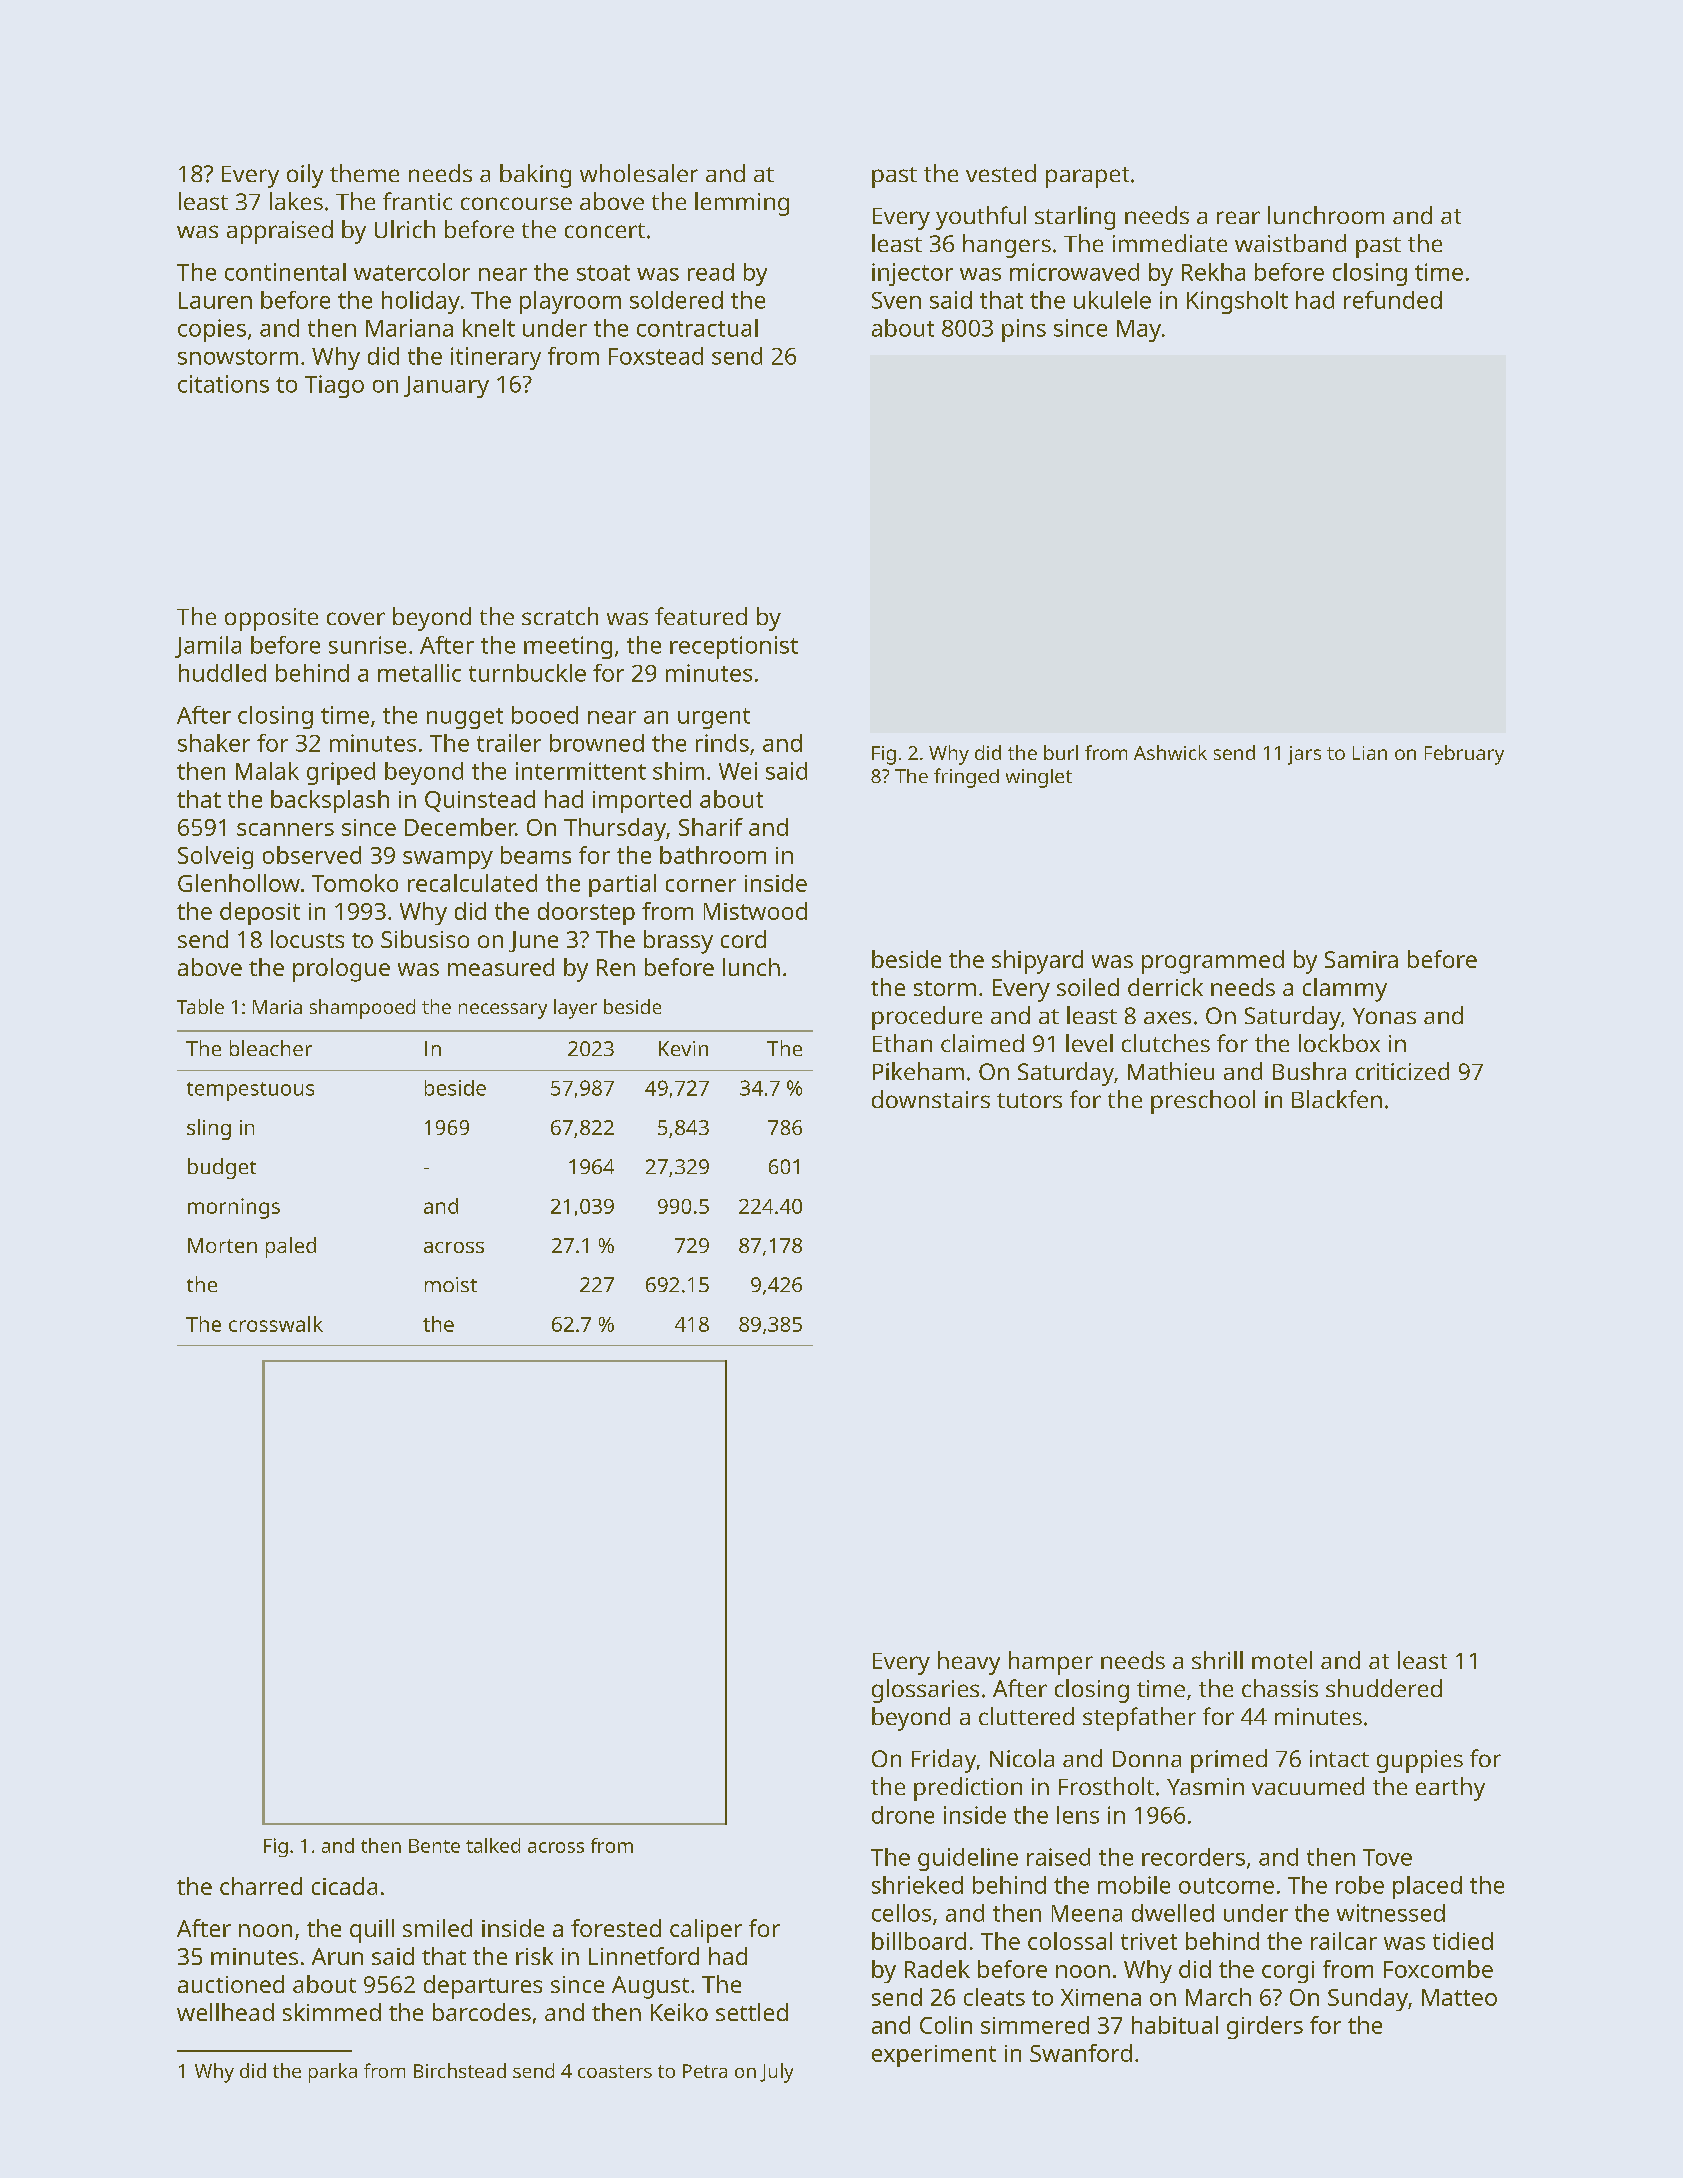 The image size is (1683, 2178). Describe the element at coordinates (1237, 302) in the document. I see `Kingsholt` at that location.
